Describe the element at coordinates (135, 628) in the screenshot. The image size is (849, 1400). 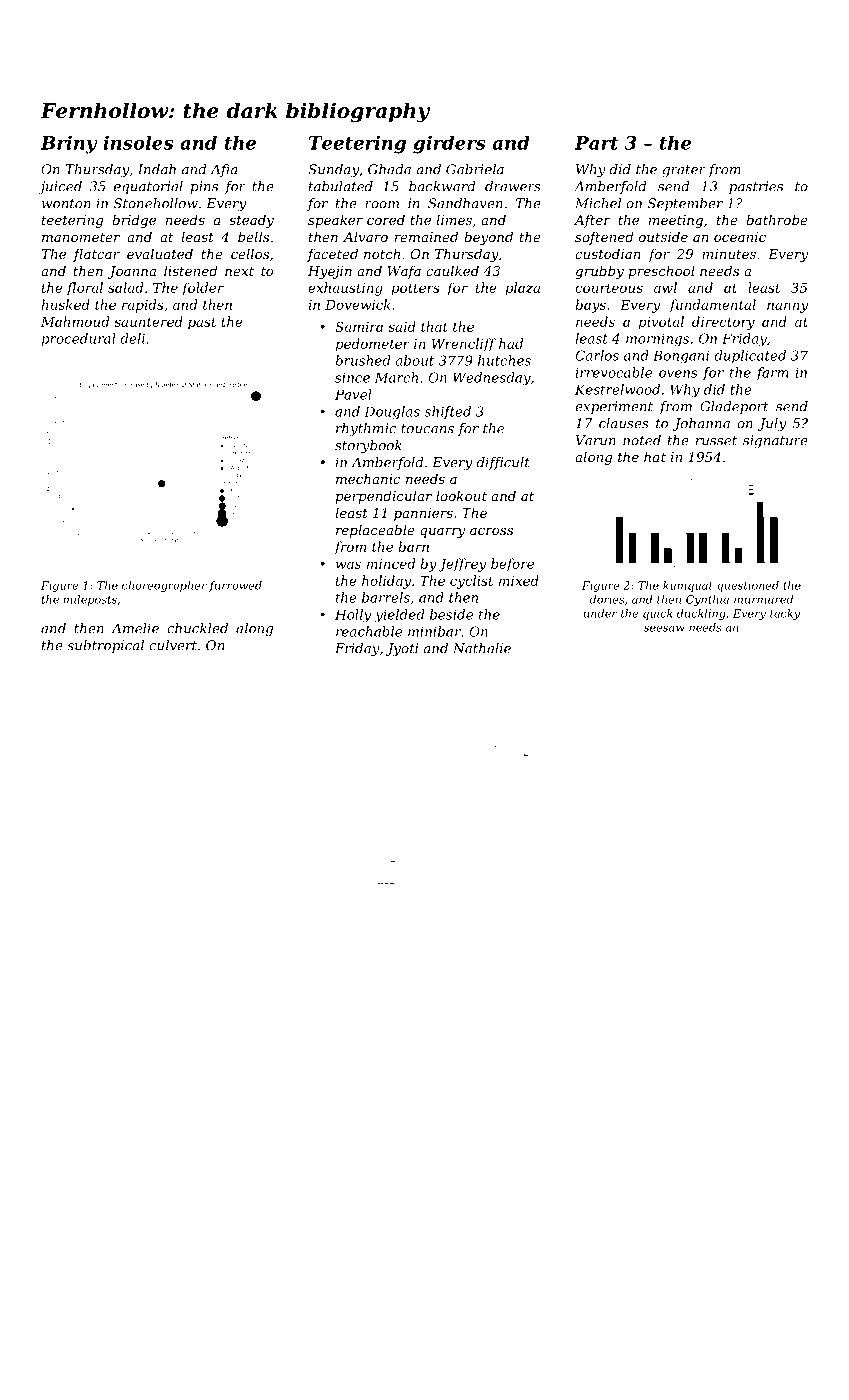
I see `Amelie` at that location.
